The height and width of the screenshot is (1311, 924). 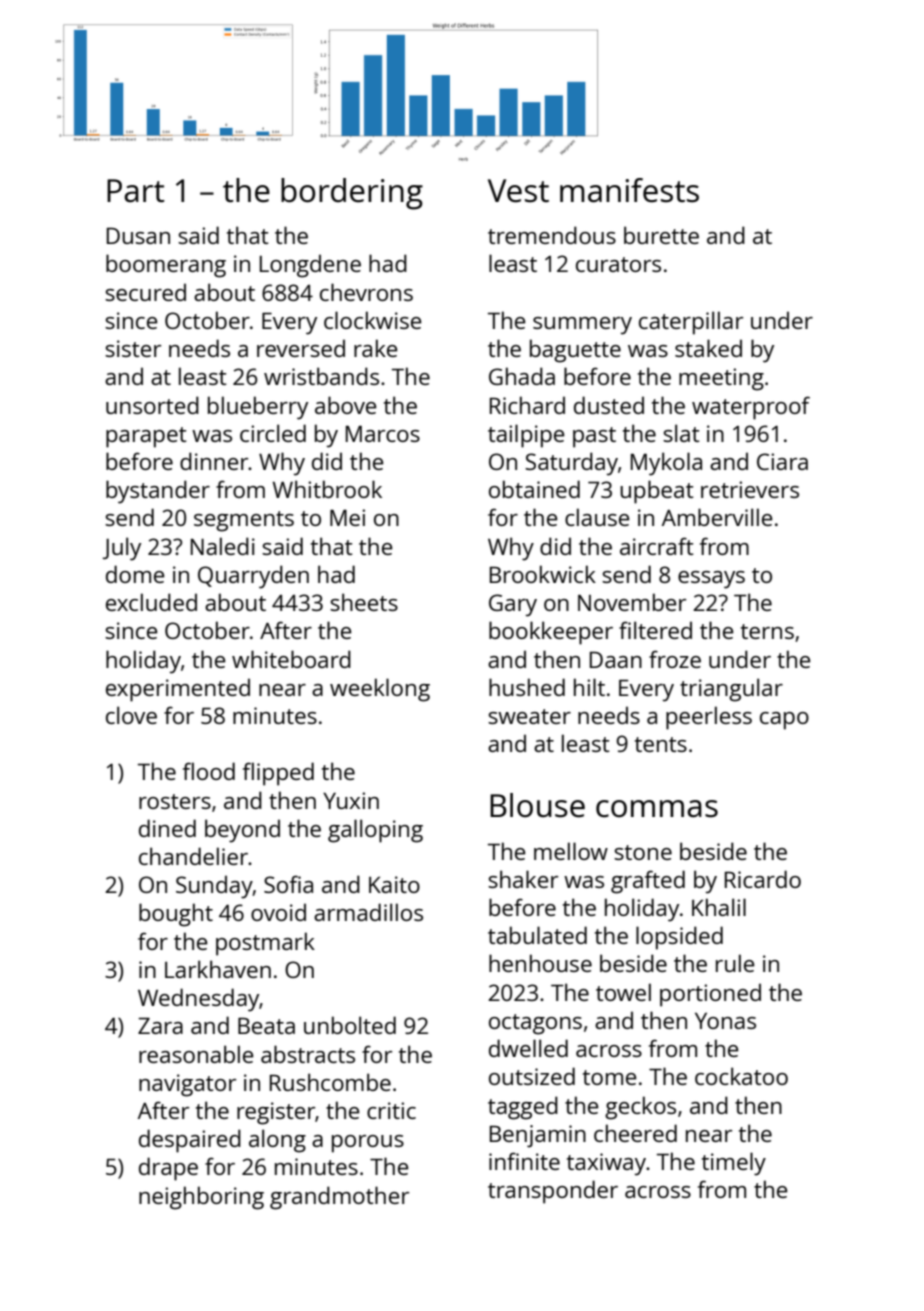 What do you see at coordinates (380, 690) in the screenshot?
I see `weeklong` at bounding box center [380, 690].
